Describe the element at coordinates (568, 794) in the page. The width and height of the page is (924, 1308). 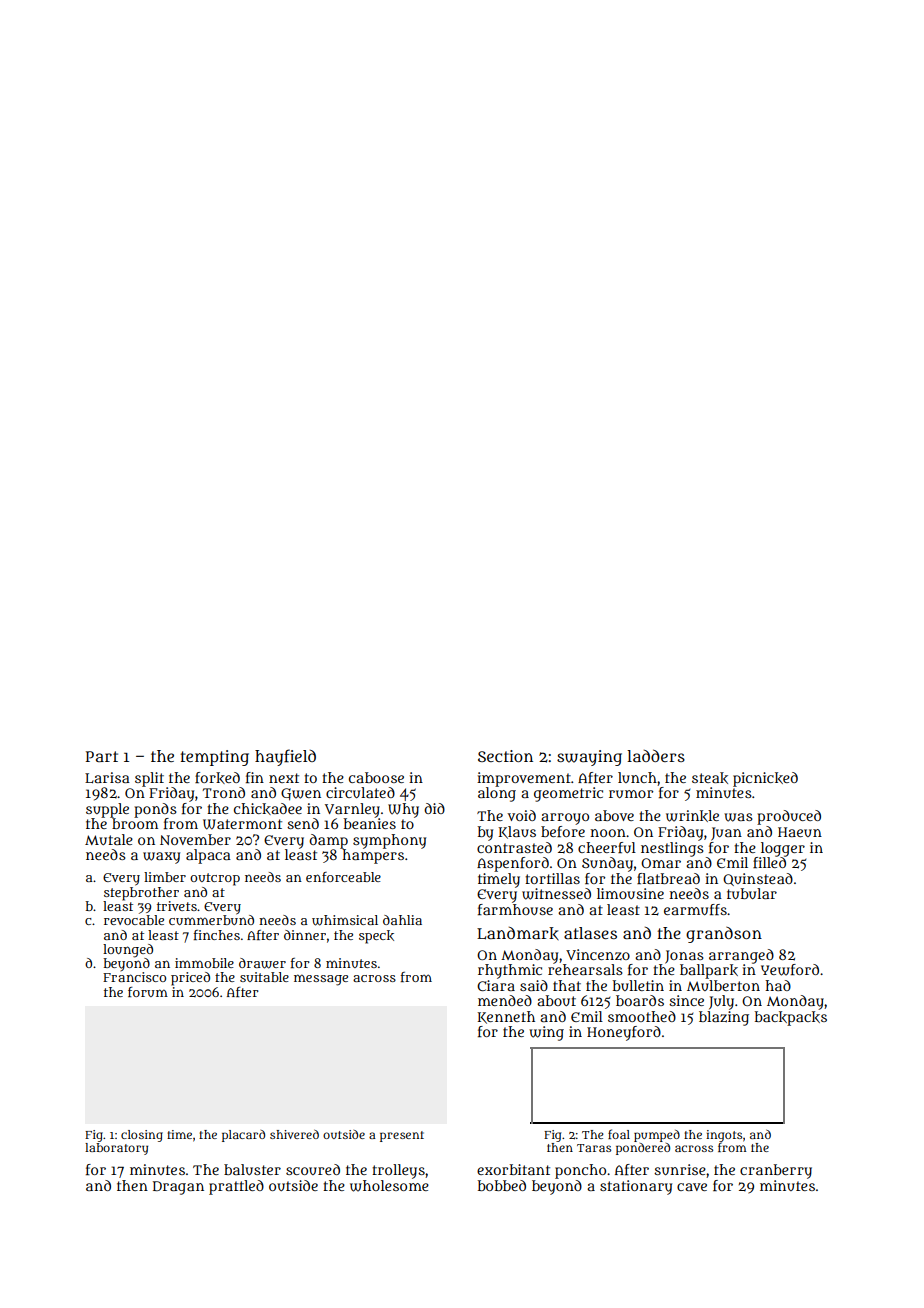
I see `geometric` at that location.
